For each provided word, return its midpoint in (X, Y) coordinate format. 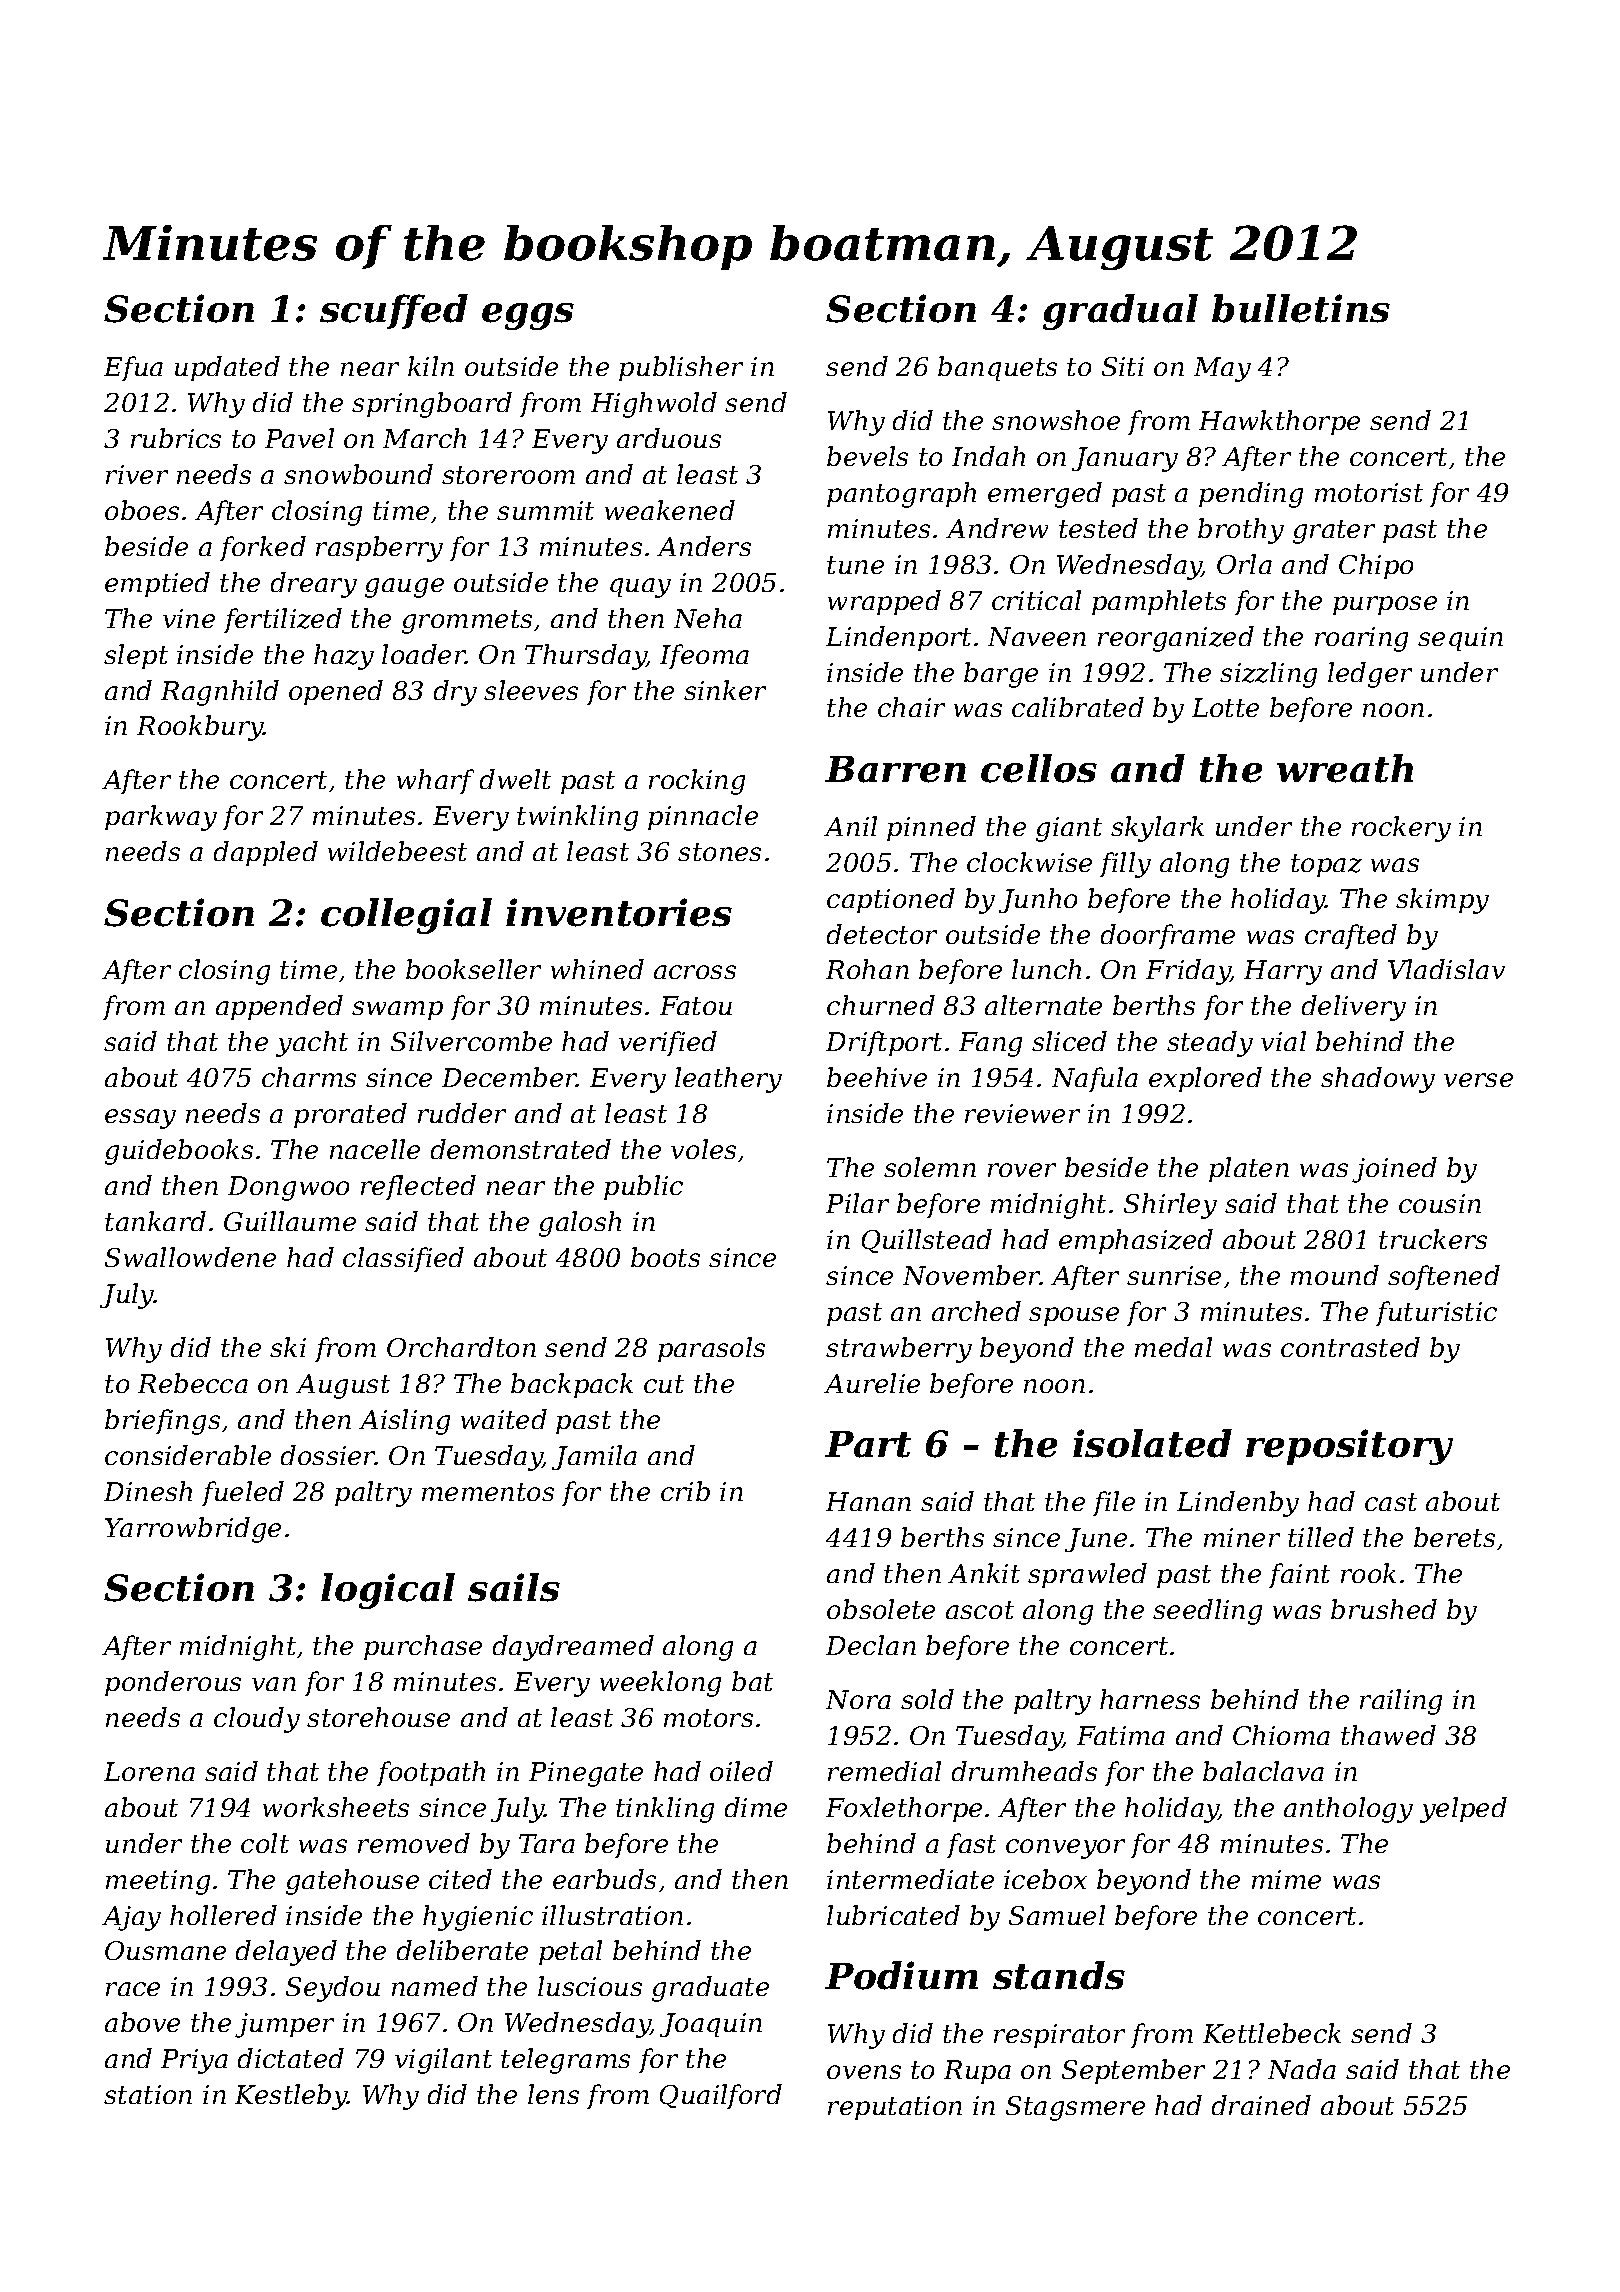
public (643, 1187)
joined (1394, 1170)
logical (388, 1591)
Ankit (984, 1573)
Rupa (977, 2072)
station (148, 2094)
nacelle (375, 1149)
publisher (681, 368)
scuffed (394, 311)
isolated (1152, 1443)
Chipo (1376, 566)
